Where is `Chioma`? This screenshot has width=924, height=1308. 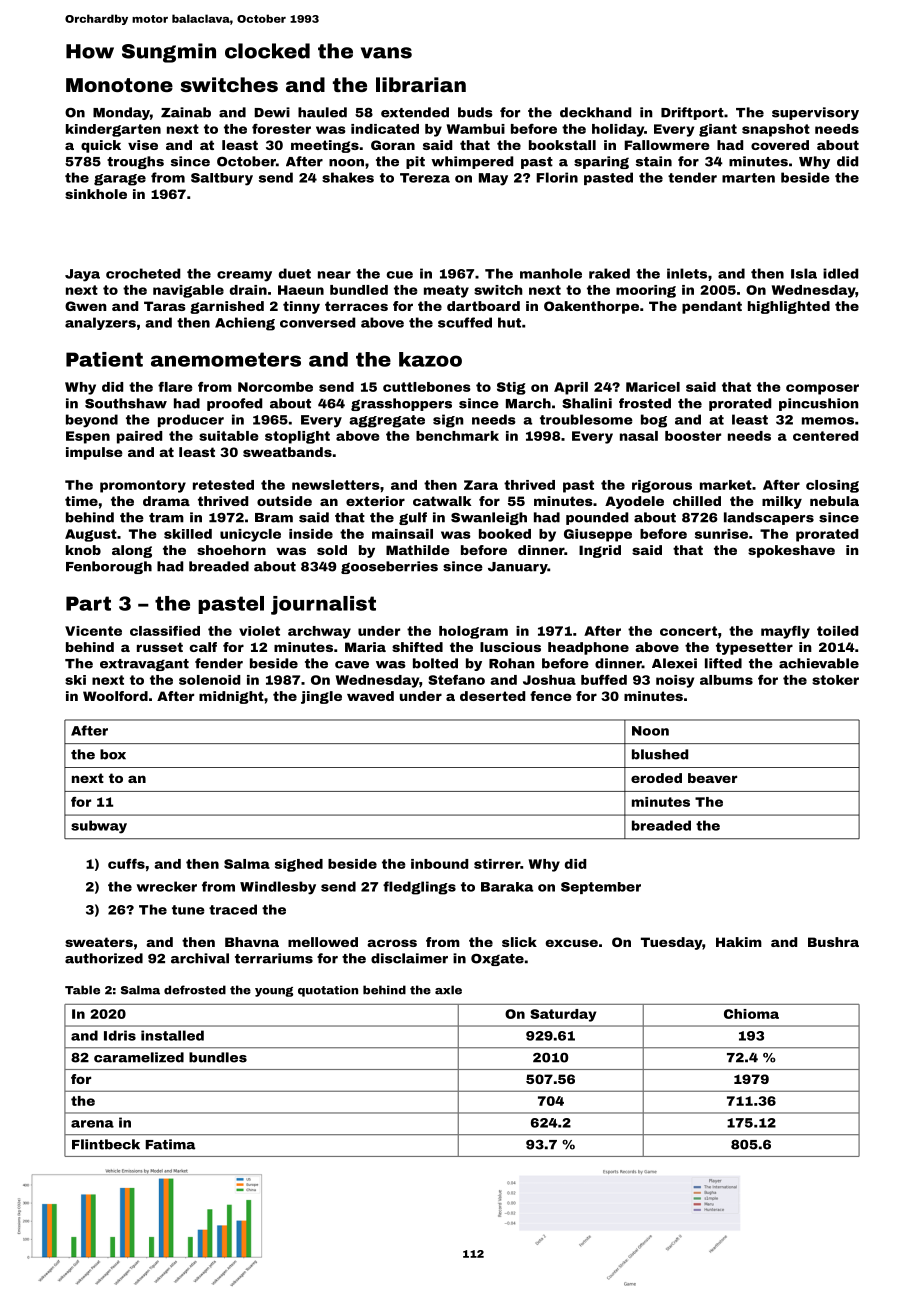
Chioma is located at coordinates (751, 1014).
